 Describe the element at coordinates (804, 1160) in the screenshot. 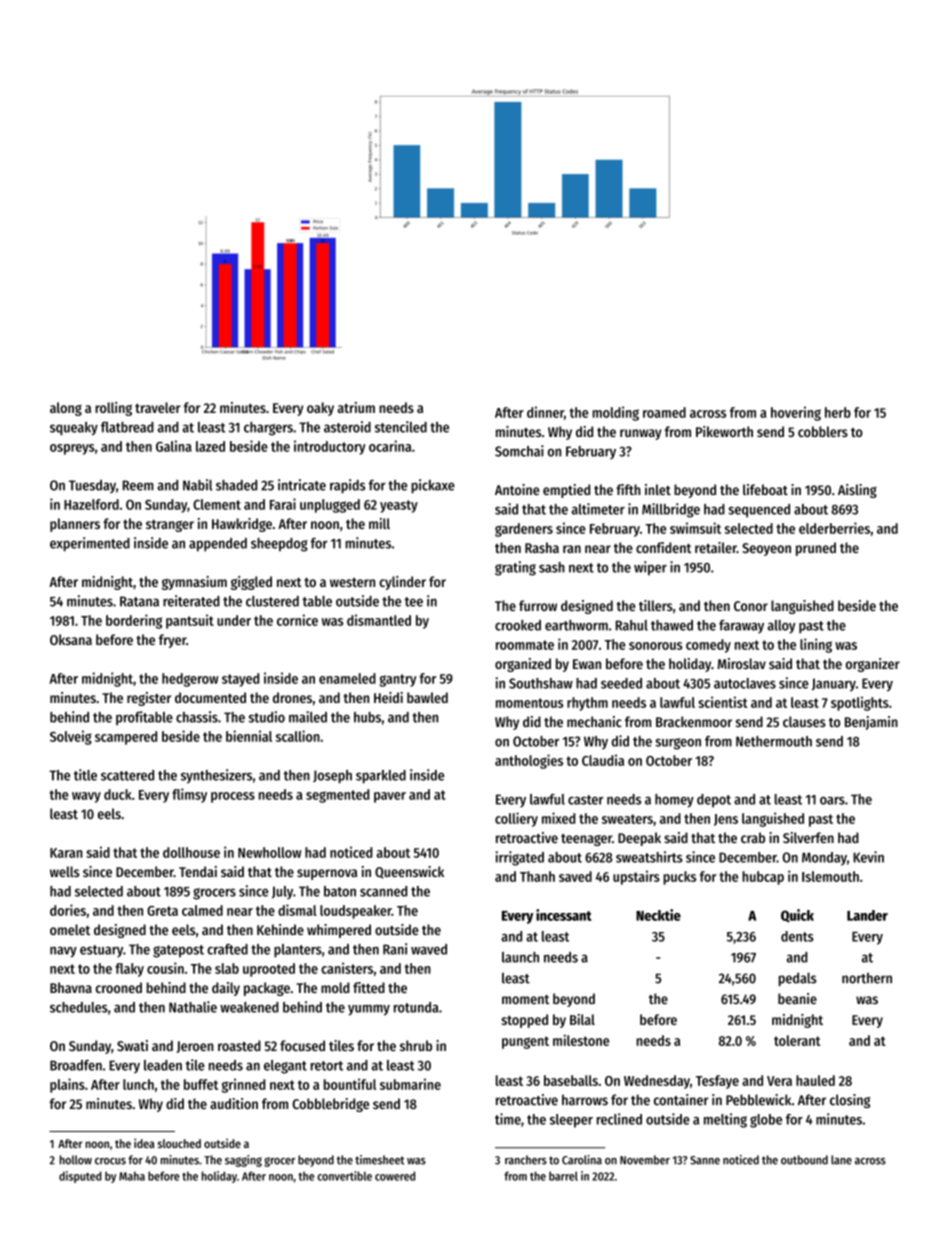

I see `outbound` at that location.
